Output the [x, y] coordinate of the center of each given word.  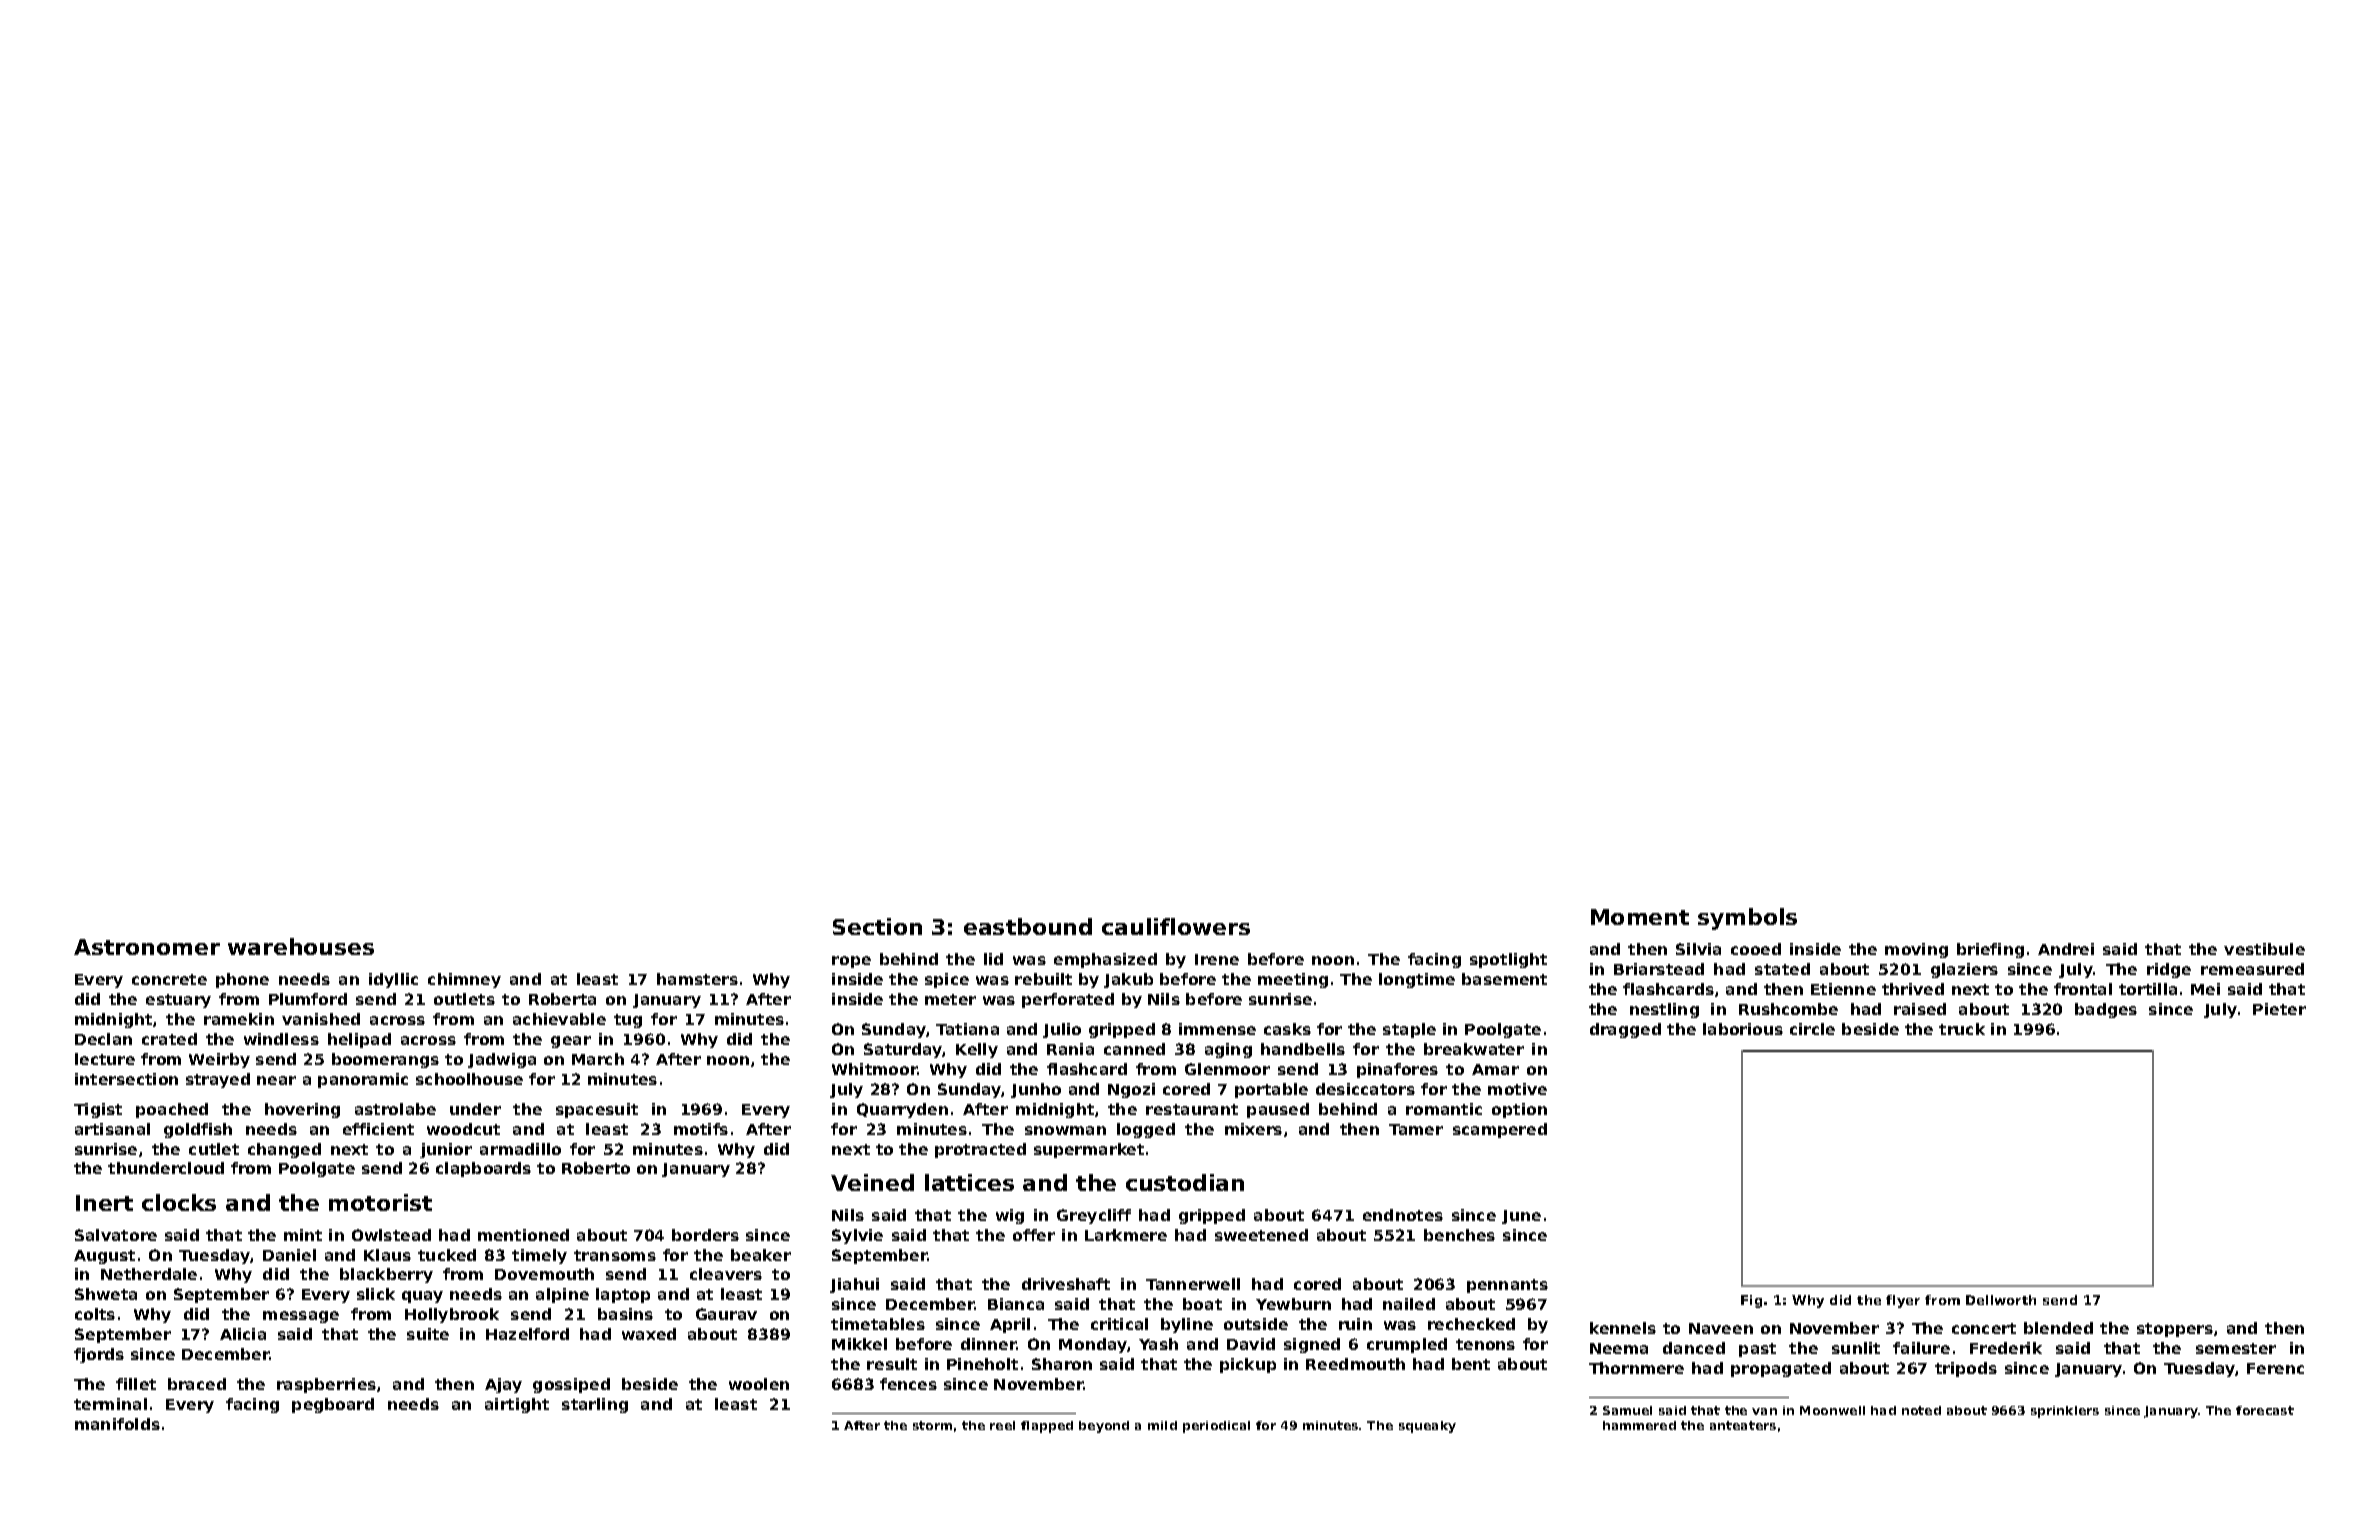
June [1521, 1217]
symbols [1747, 919]
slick [376, 1294]
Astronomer [147, 947]
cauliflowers [1176, 926]
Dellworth [2001, 1300]
